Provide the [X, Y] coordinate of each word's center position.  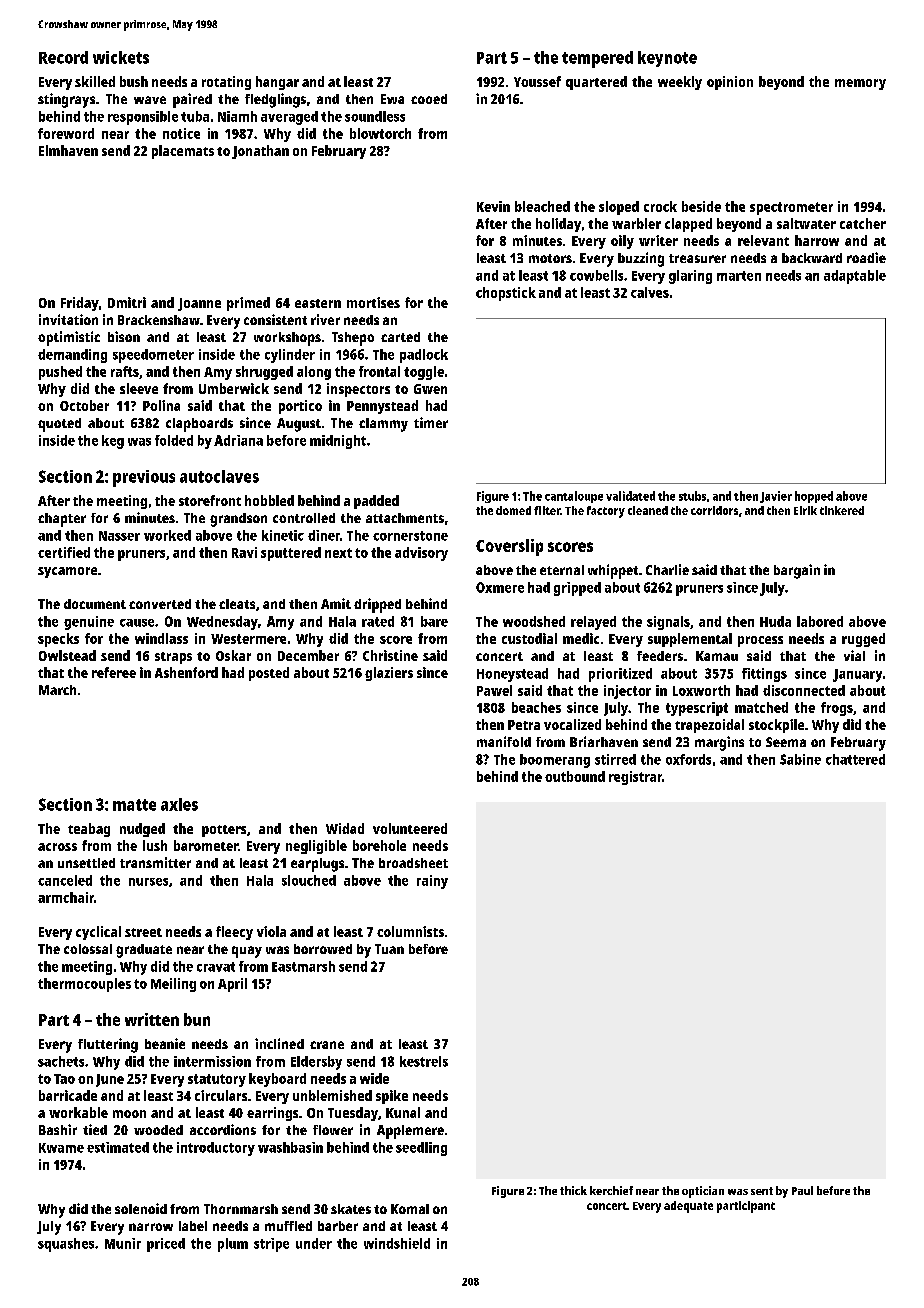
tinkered [842, 510]
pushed [60, 373]
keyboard [277, 1080]
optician [703, 1192]
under [314, 1243]
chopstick [506, 294]
